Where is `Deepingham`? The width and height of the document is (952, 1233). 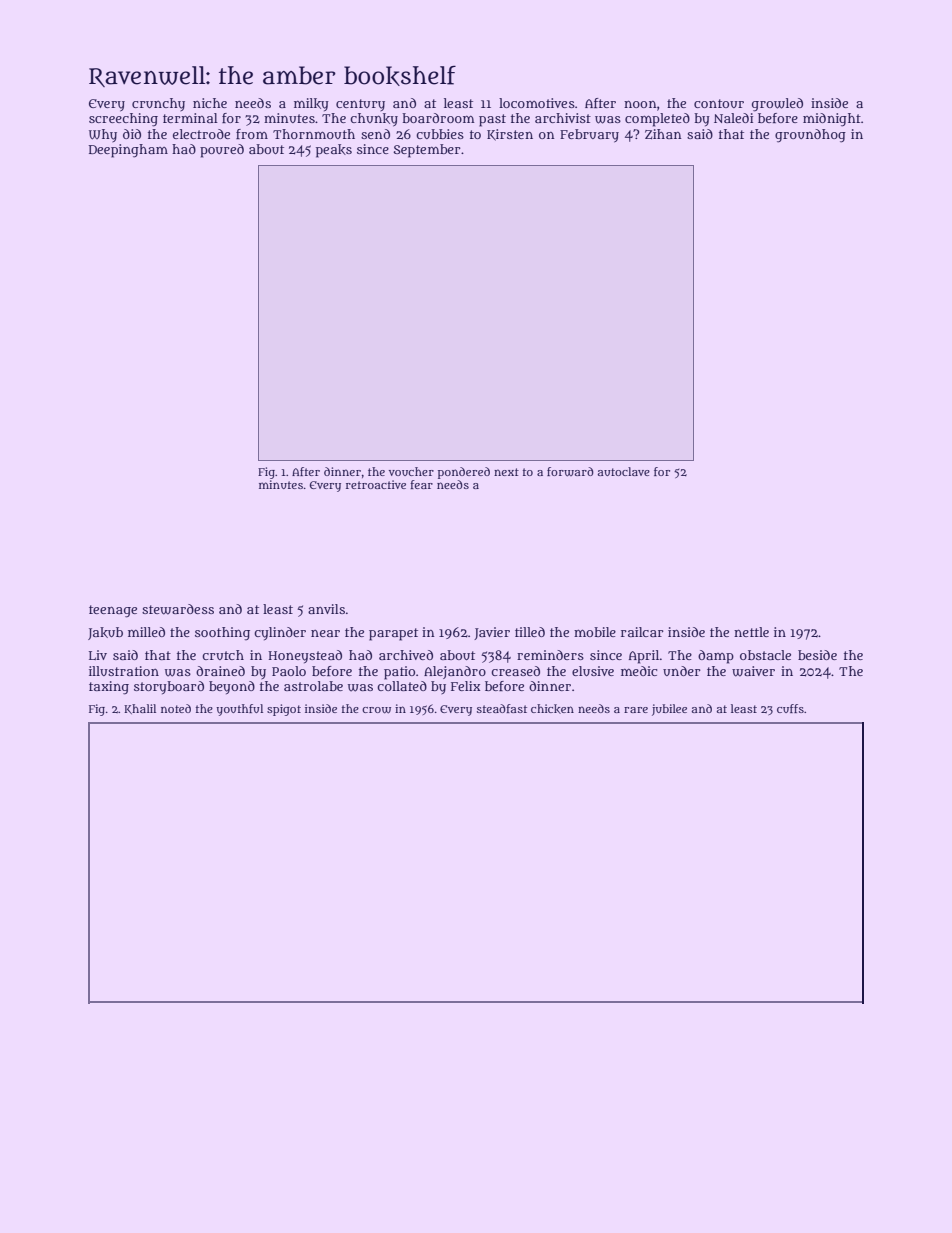 Deepingham is located at coordinates (128, 151).
